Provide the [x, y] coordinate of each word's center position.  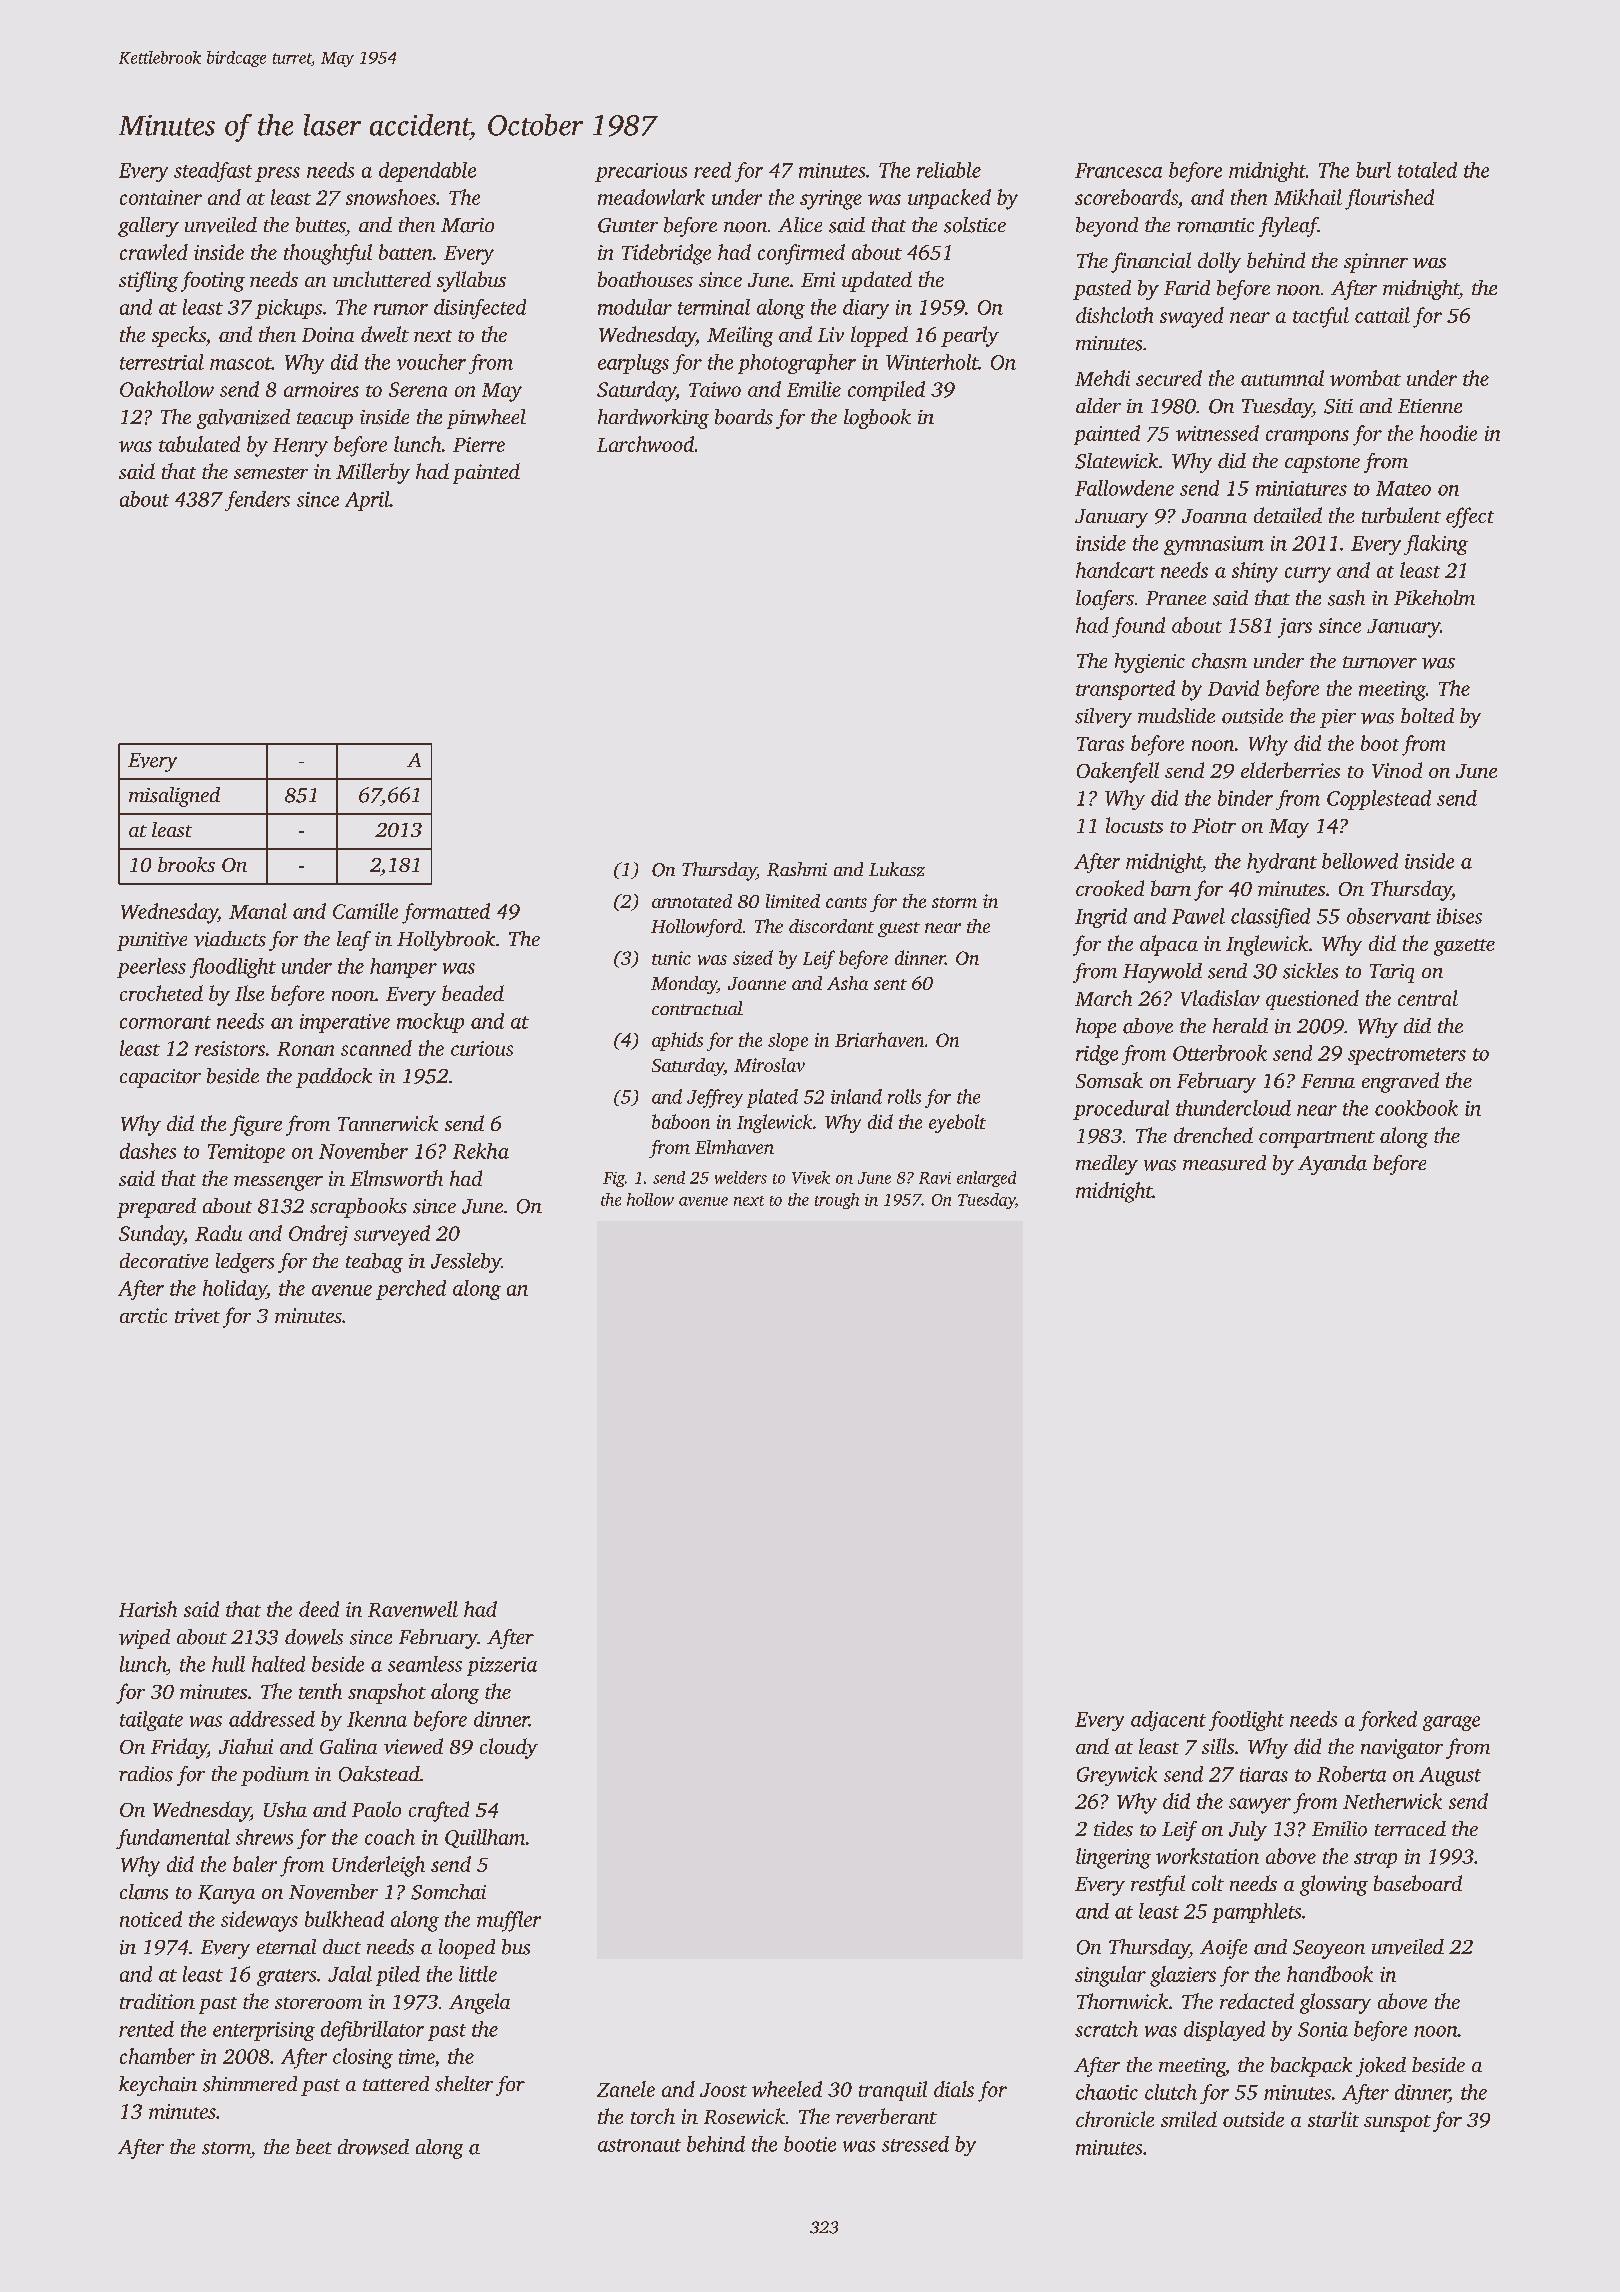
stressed [915, 2144]
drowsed [373, 2147]
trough [837, 1201]
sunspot [1397, 2123]
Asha [847, 983]
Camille [365, 911]
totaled [1427, 170]
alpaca [1169, 945]
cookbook [1416, 1108]
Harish [148, 1609]
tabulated [199, 444]
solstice [975, 225]
